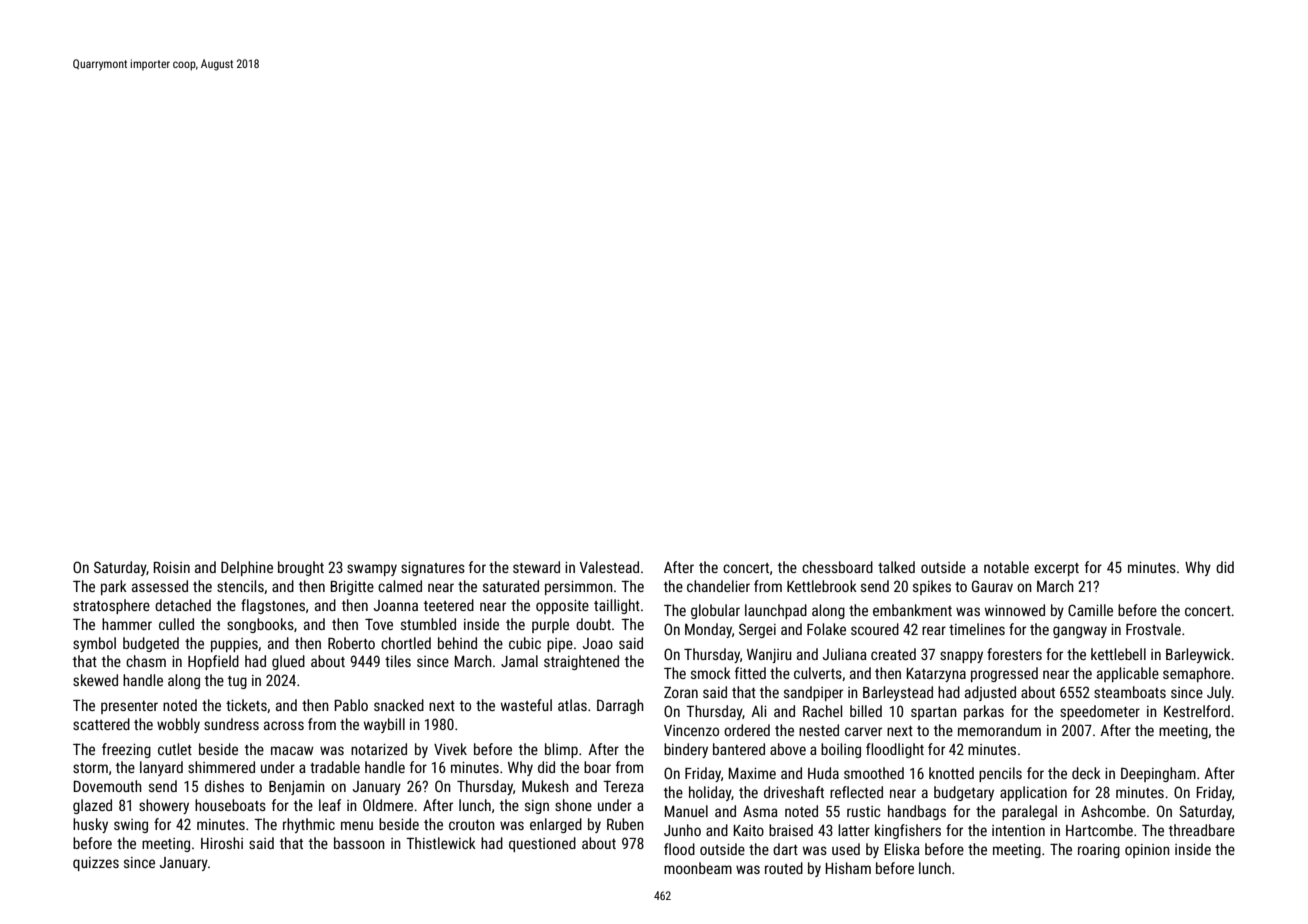 Image resolution: width=1308 pixels, height=924 pixels. I want to click on swing, so click(131, 826).
